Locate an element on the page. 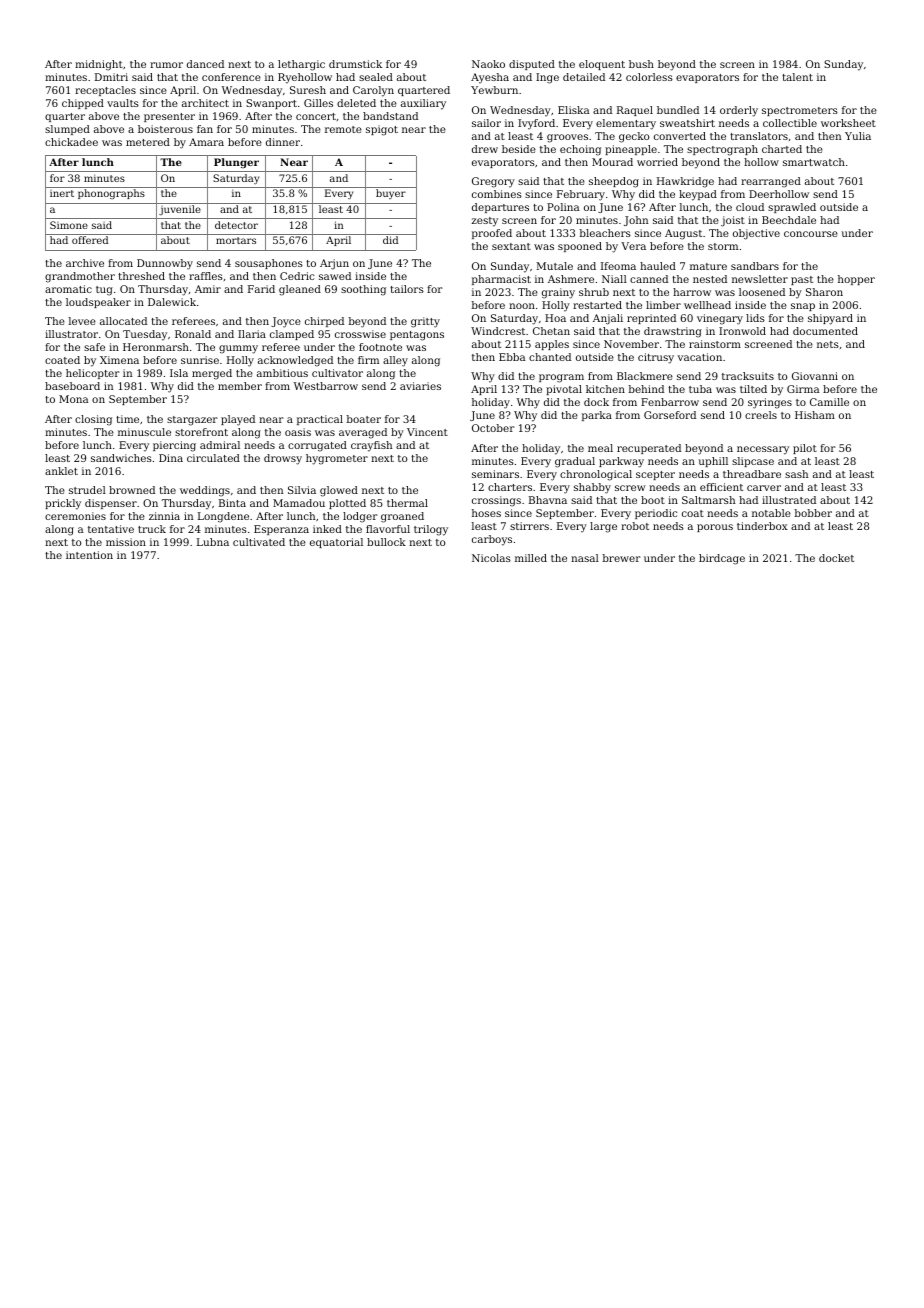  vacation is located at coordinates (700, 357).
